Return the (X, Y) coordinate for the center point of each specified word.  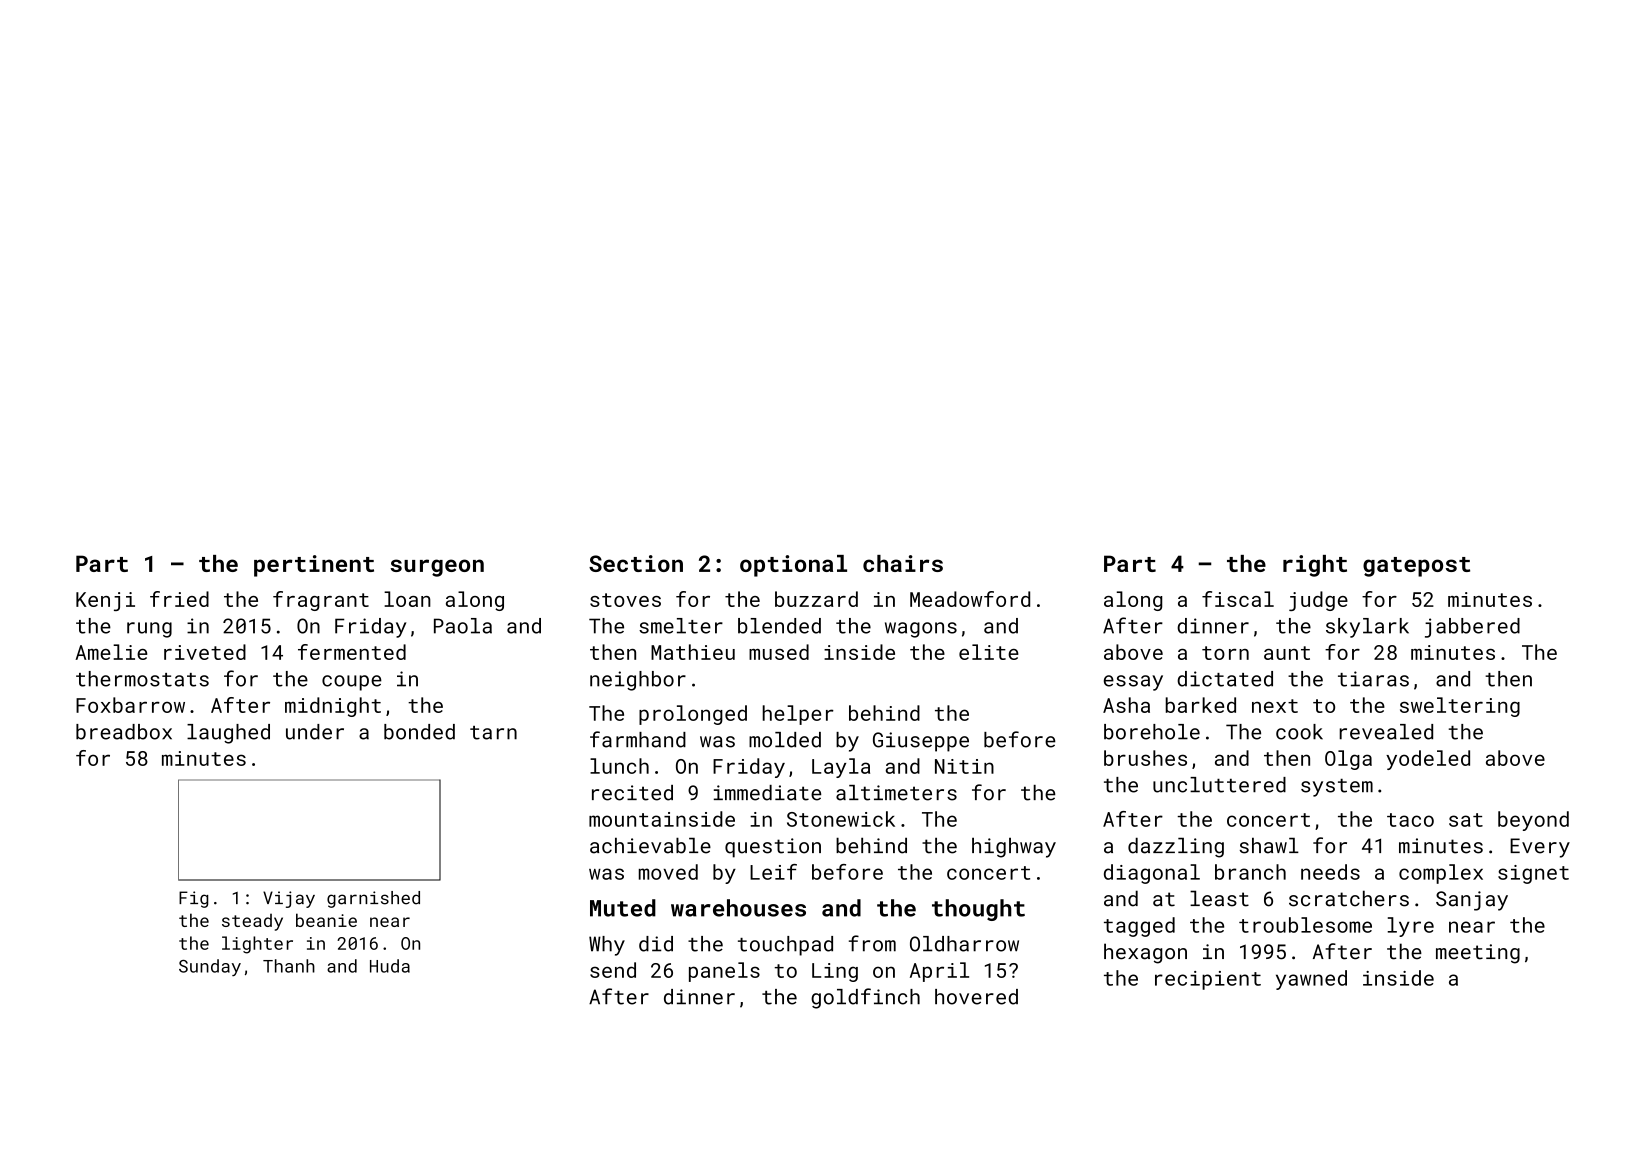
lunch (619, 766)
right (1315, 566)
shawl (1269, 845)
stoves (625, 600)
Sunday (210, 967)
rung (149, 630)
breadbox (124, 732)
